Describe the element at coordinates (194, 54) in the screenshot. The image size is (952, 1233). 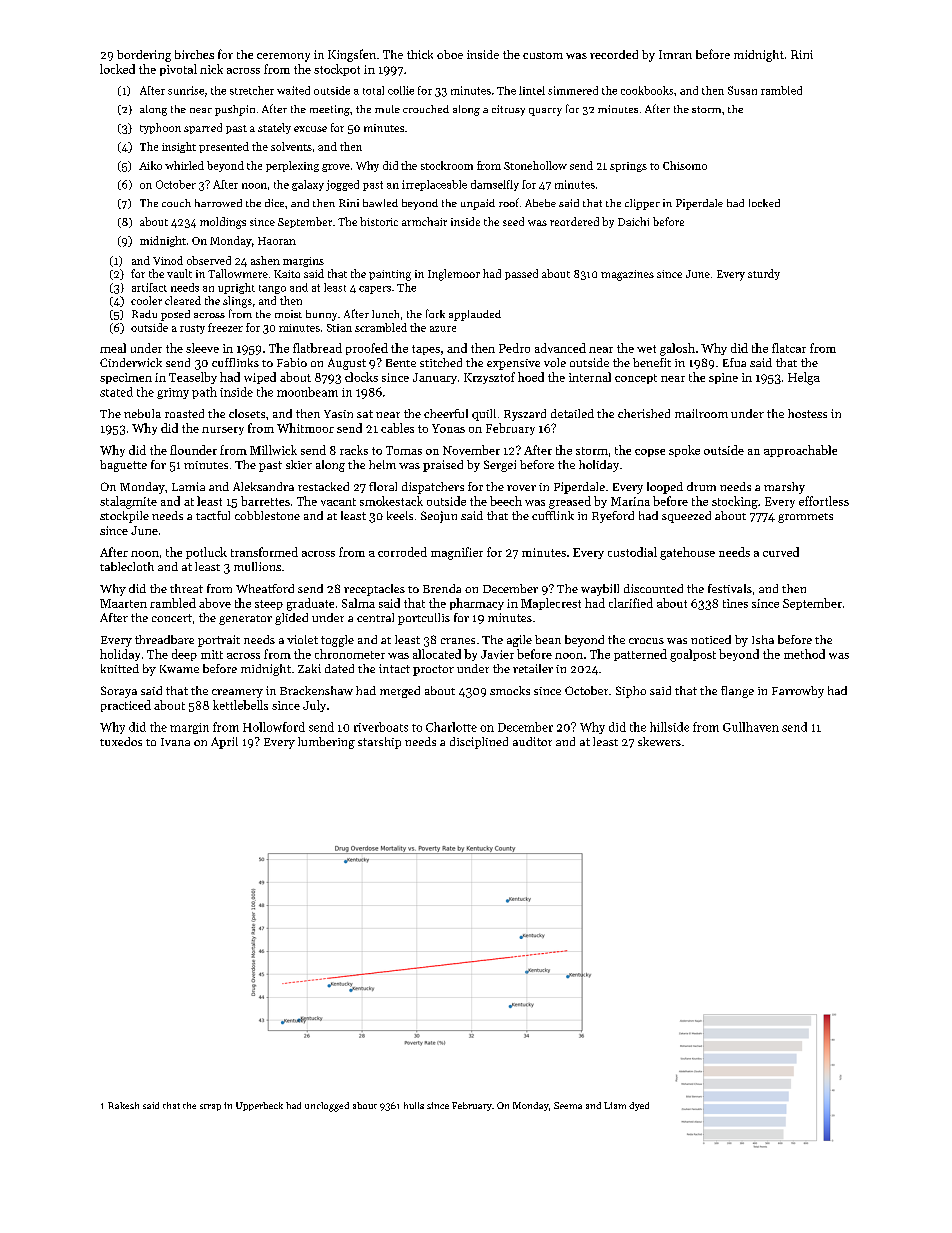
I see `birches` at that location.
